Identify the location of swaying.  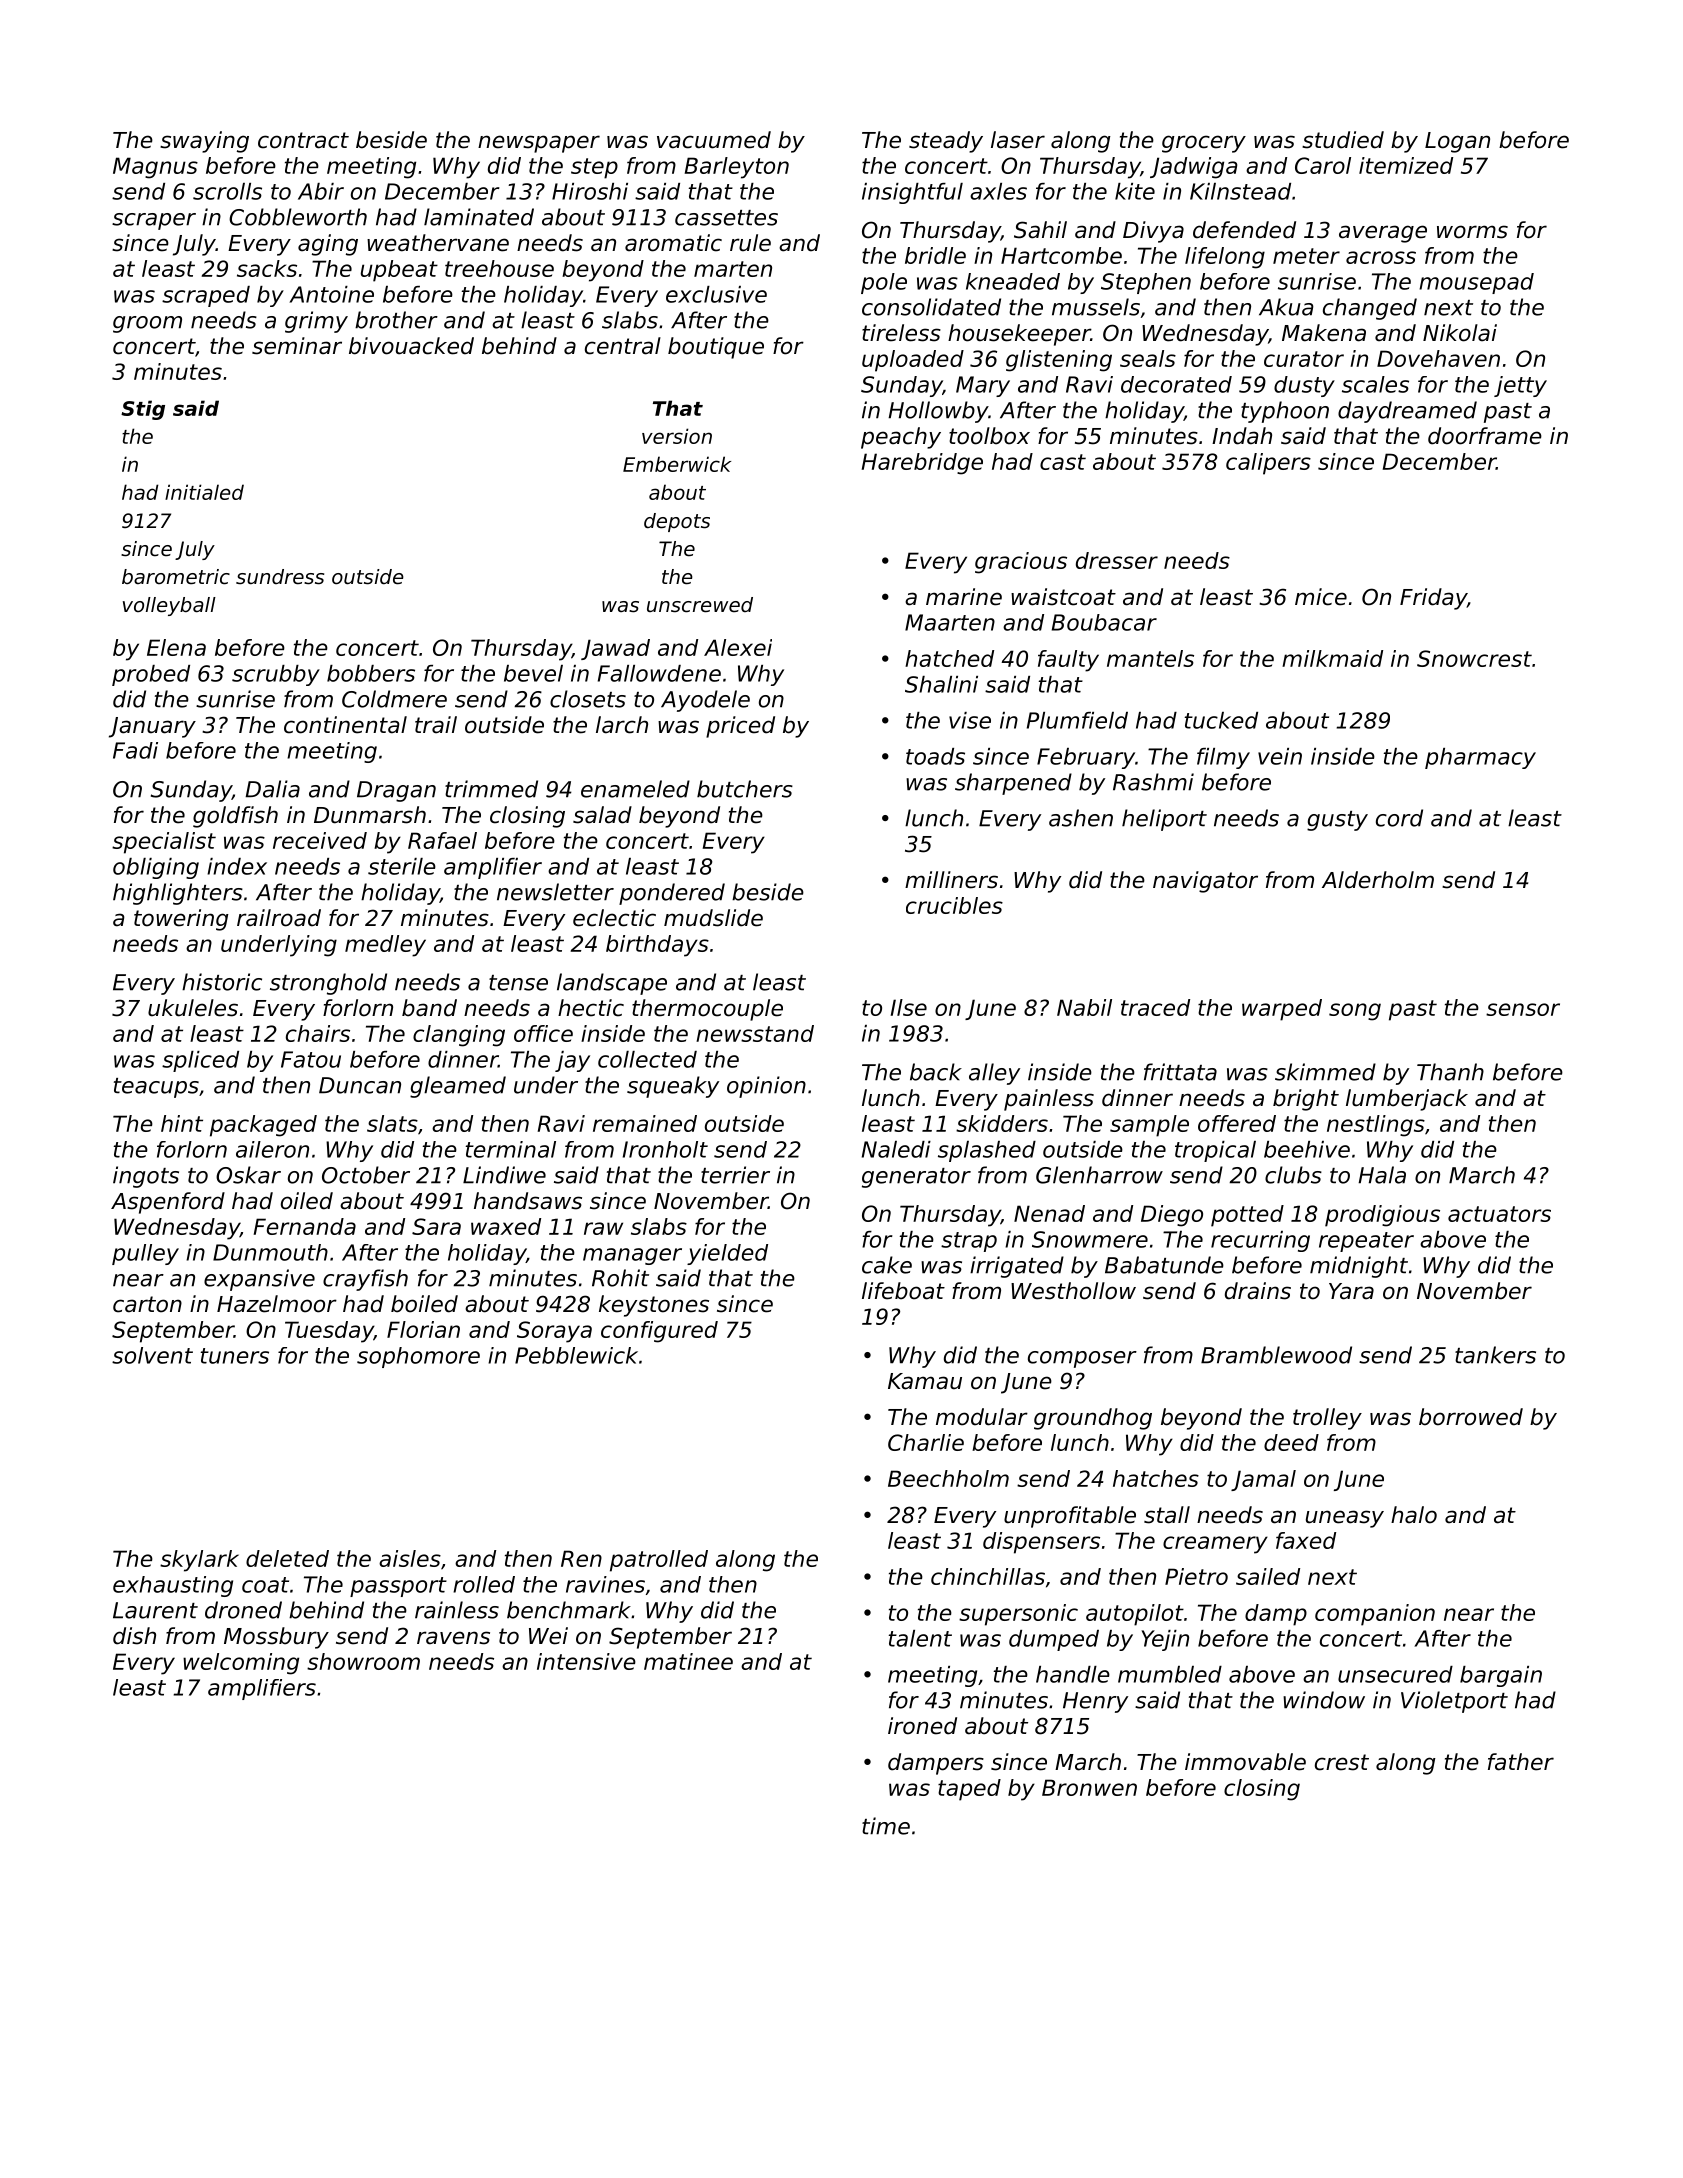
(204, 142).
